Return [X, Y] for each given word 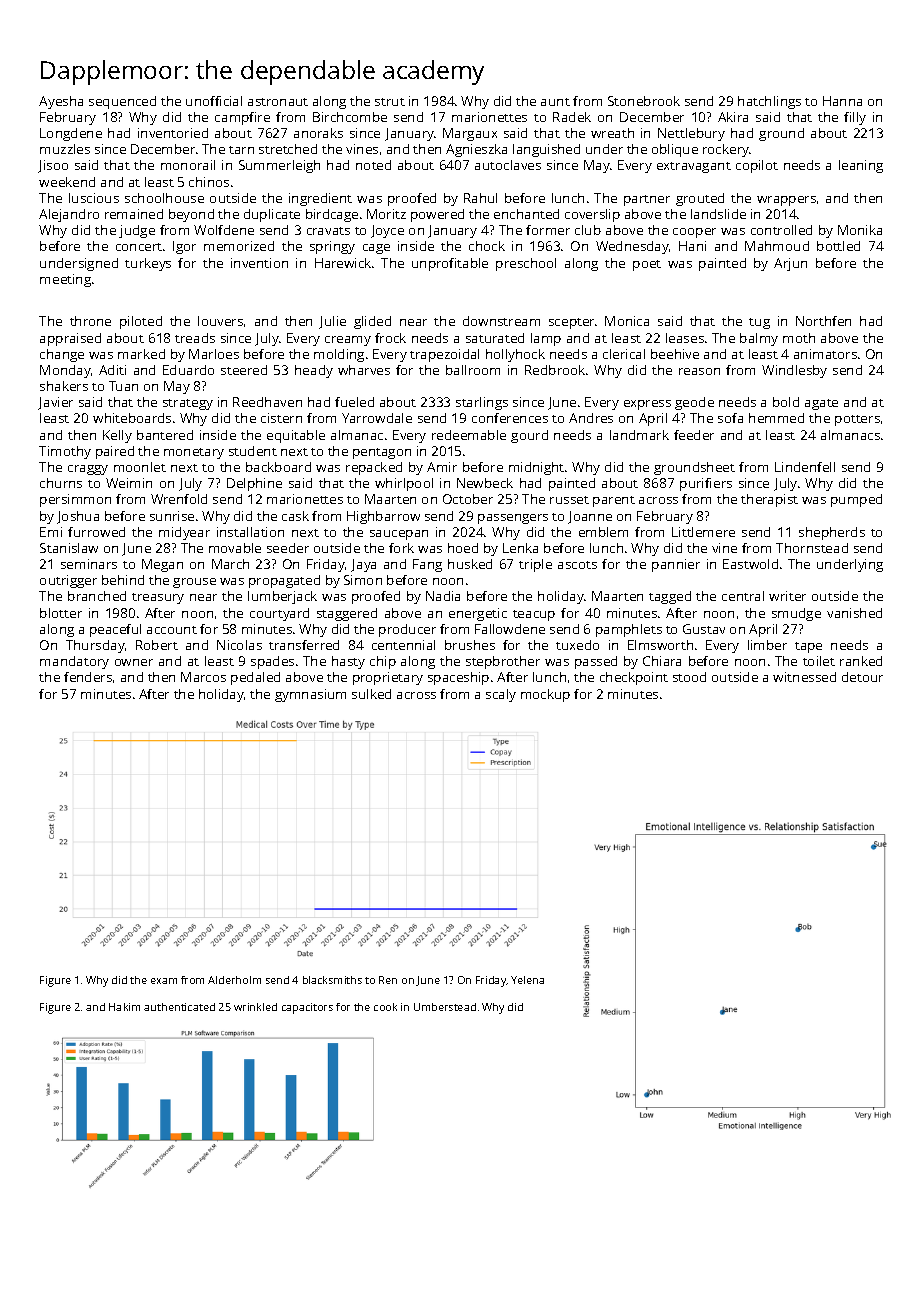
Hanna [842, 101]
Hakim [124, 1007]
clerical [624, 354]
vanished [854, 613]
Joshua [78, 517]
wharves [364, 370]
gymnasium [310, 695]
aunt [555, 102]
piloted [141, 322]
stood [689, 677]
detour [862, 677]
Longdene [71, 134]
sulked [371, 694]
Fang [427, 565]
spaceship [458, 678]
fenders [88, 677]
